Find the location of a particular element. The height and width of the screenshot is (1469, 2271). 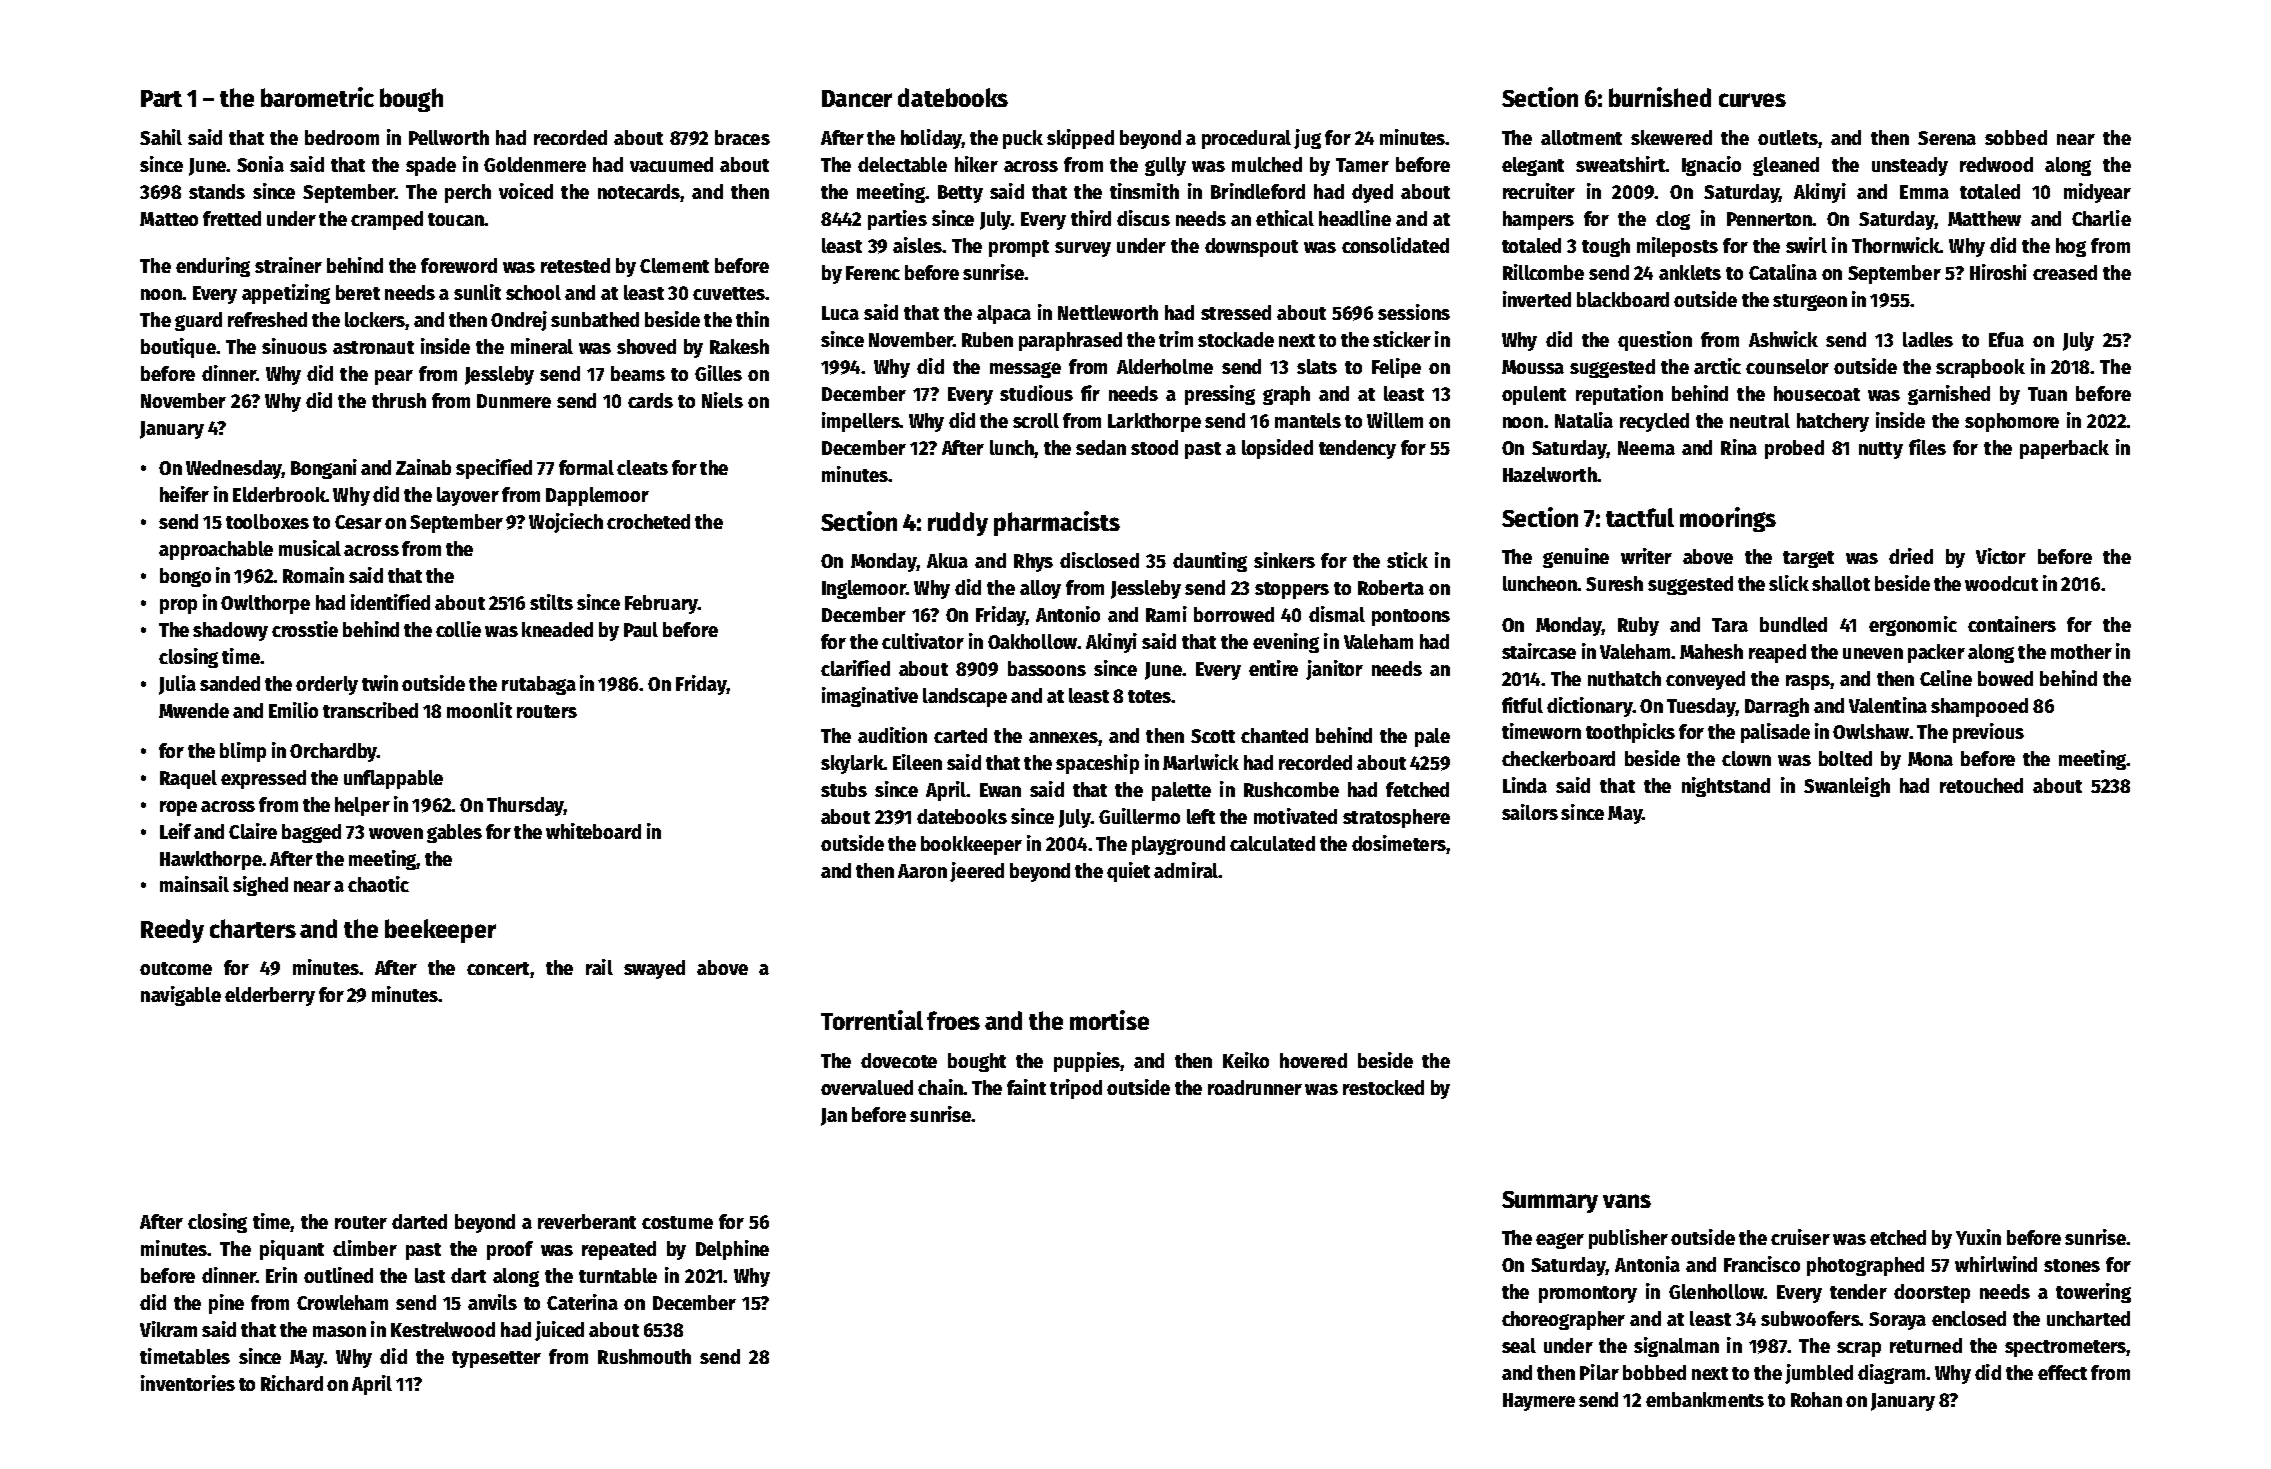

dosimeters is located at coordinates (1399, 843).
